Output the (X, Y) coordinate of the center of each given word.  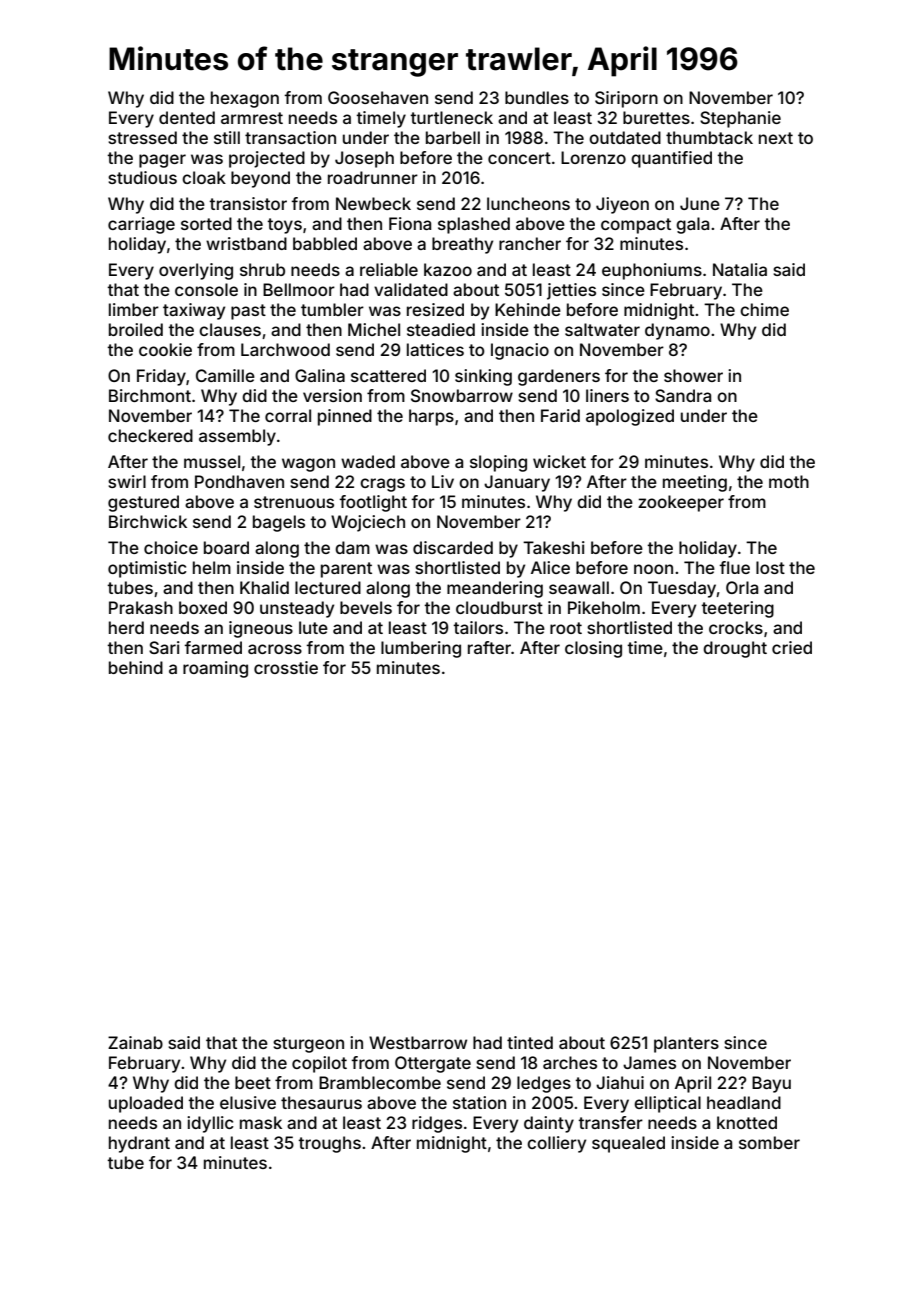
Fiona (410, 223)
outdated (625, 137)
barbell (453, 137)
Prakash (141, 607)
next (776, 138)
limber (134, 309)
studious (142, 177)
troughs (329, 1144)
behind (136, 667)
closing (593, 649)
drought (735, 649)
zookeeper (681, 503)
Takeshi (554, 547)
